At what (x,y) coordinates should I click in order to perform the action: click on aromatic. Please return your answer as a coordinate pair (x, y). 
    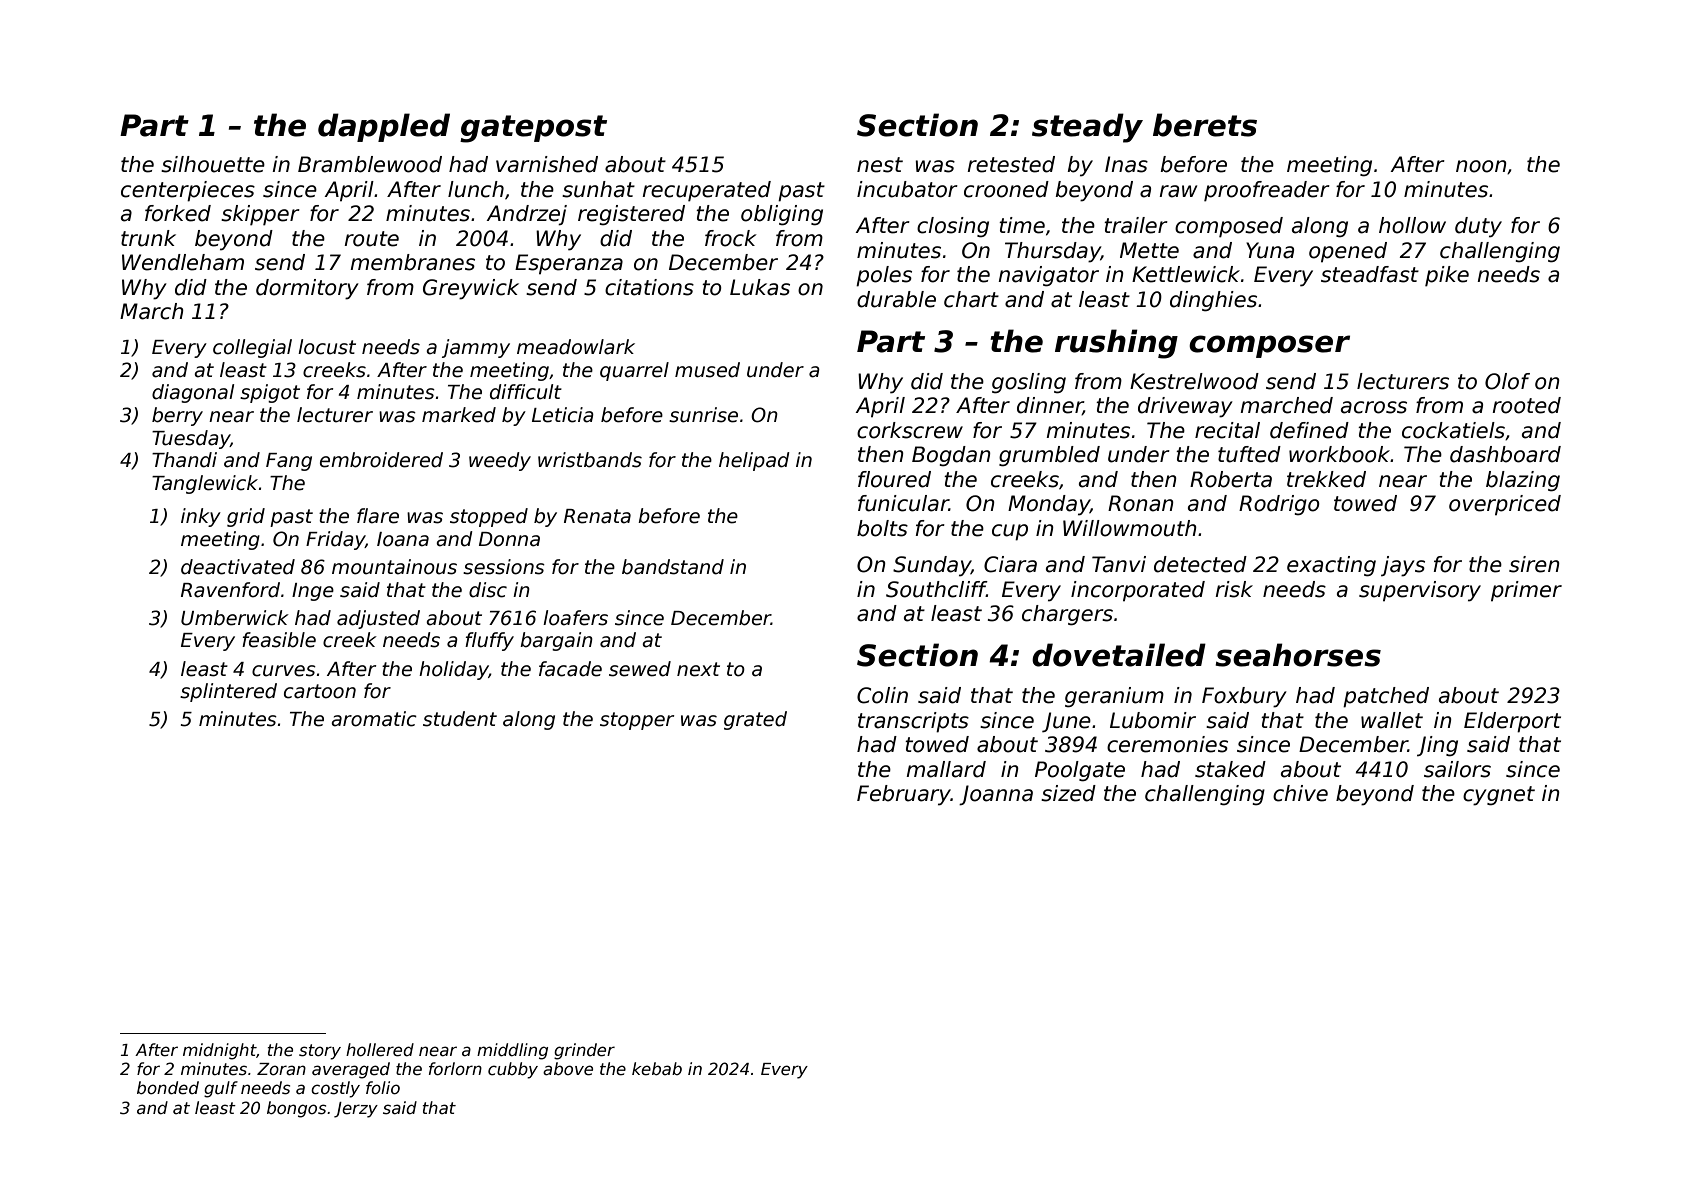
    Looking at the image, I should click on (374, 719).
